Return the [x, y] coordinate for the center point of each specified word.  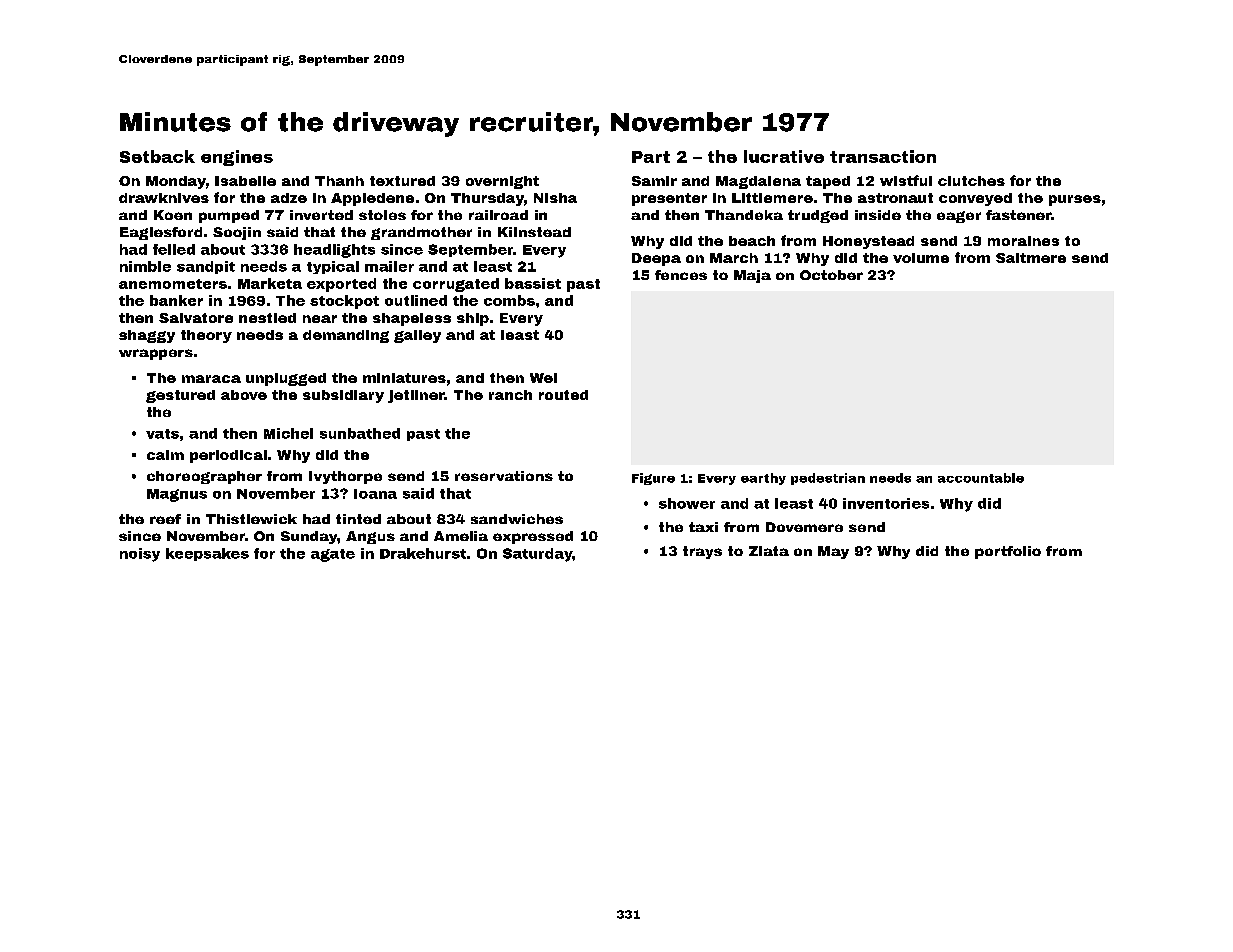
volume [921, 258]
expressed [533, 537]
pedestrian [828, 479]
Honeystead [868, 242]
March [734, 258]
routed [563, 395]
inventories [886, 503]
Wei [543, 378]
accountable [981, 478]
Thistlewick [251, 519]
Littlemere [772, 198]
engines [237, 158]
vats [162, 434]
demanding [346, 336]
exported [341, 285]
